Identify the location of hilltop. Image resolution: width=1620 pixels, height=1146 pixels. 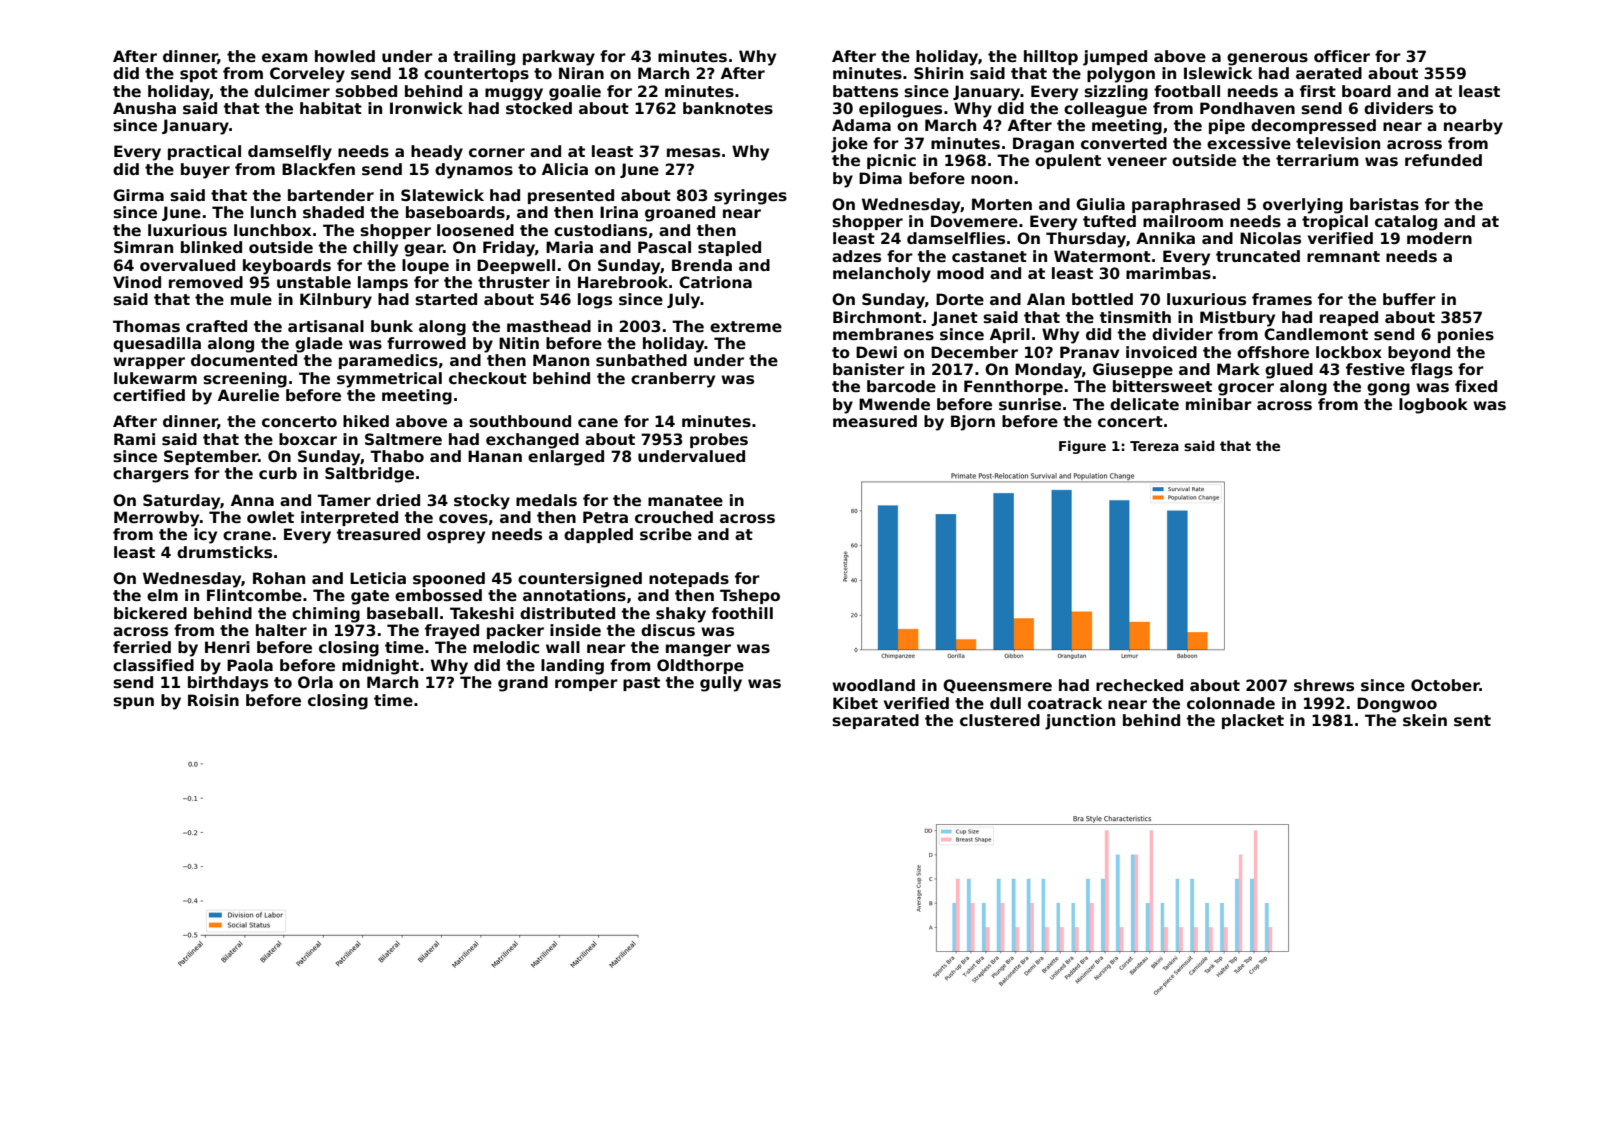
(1051, 57).
